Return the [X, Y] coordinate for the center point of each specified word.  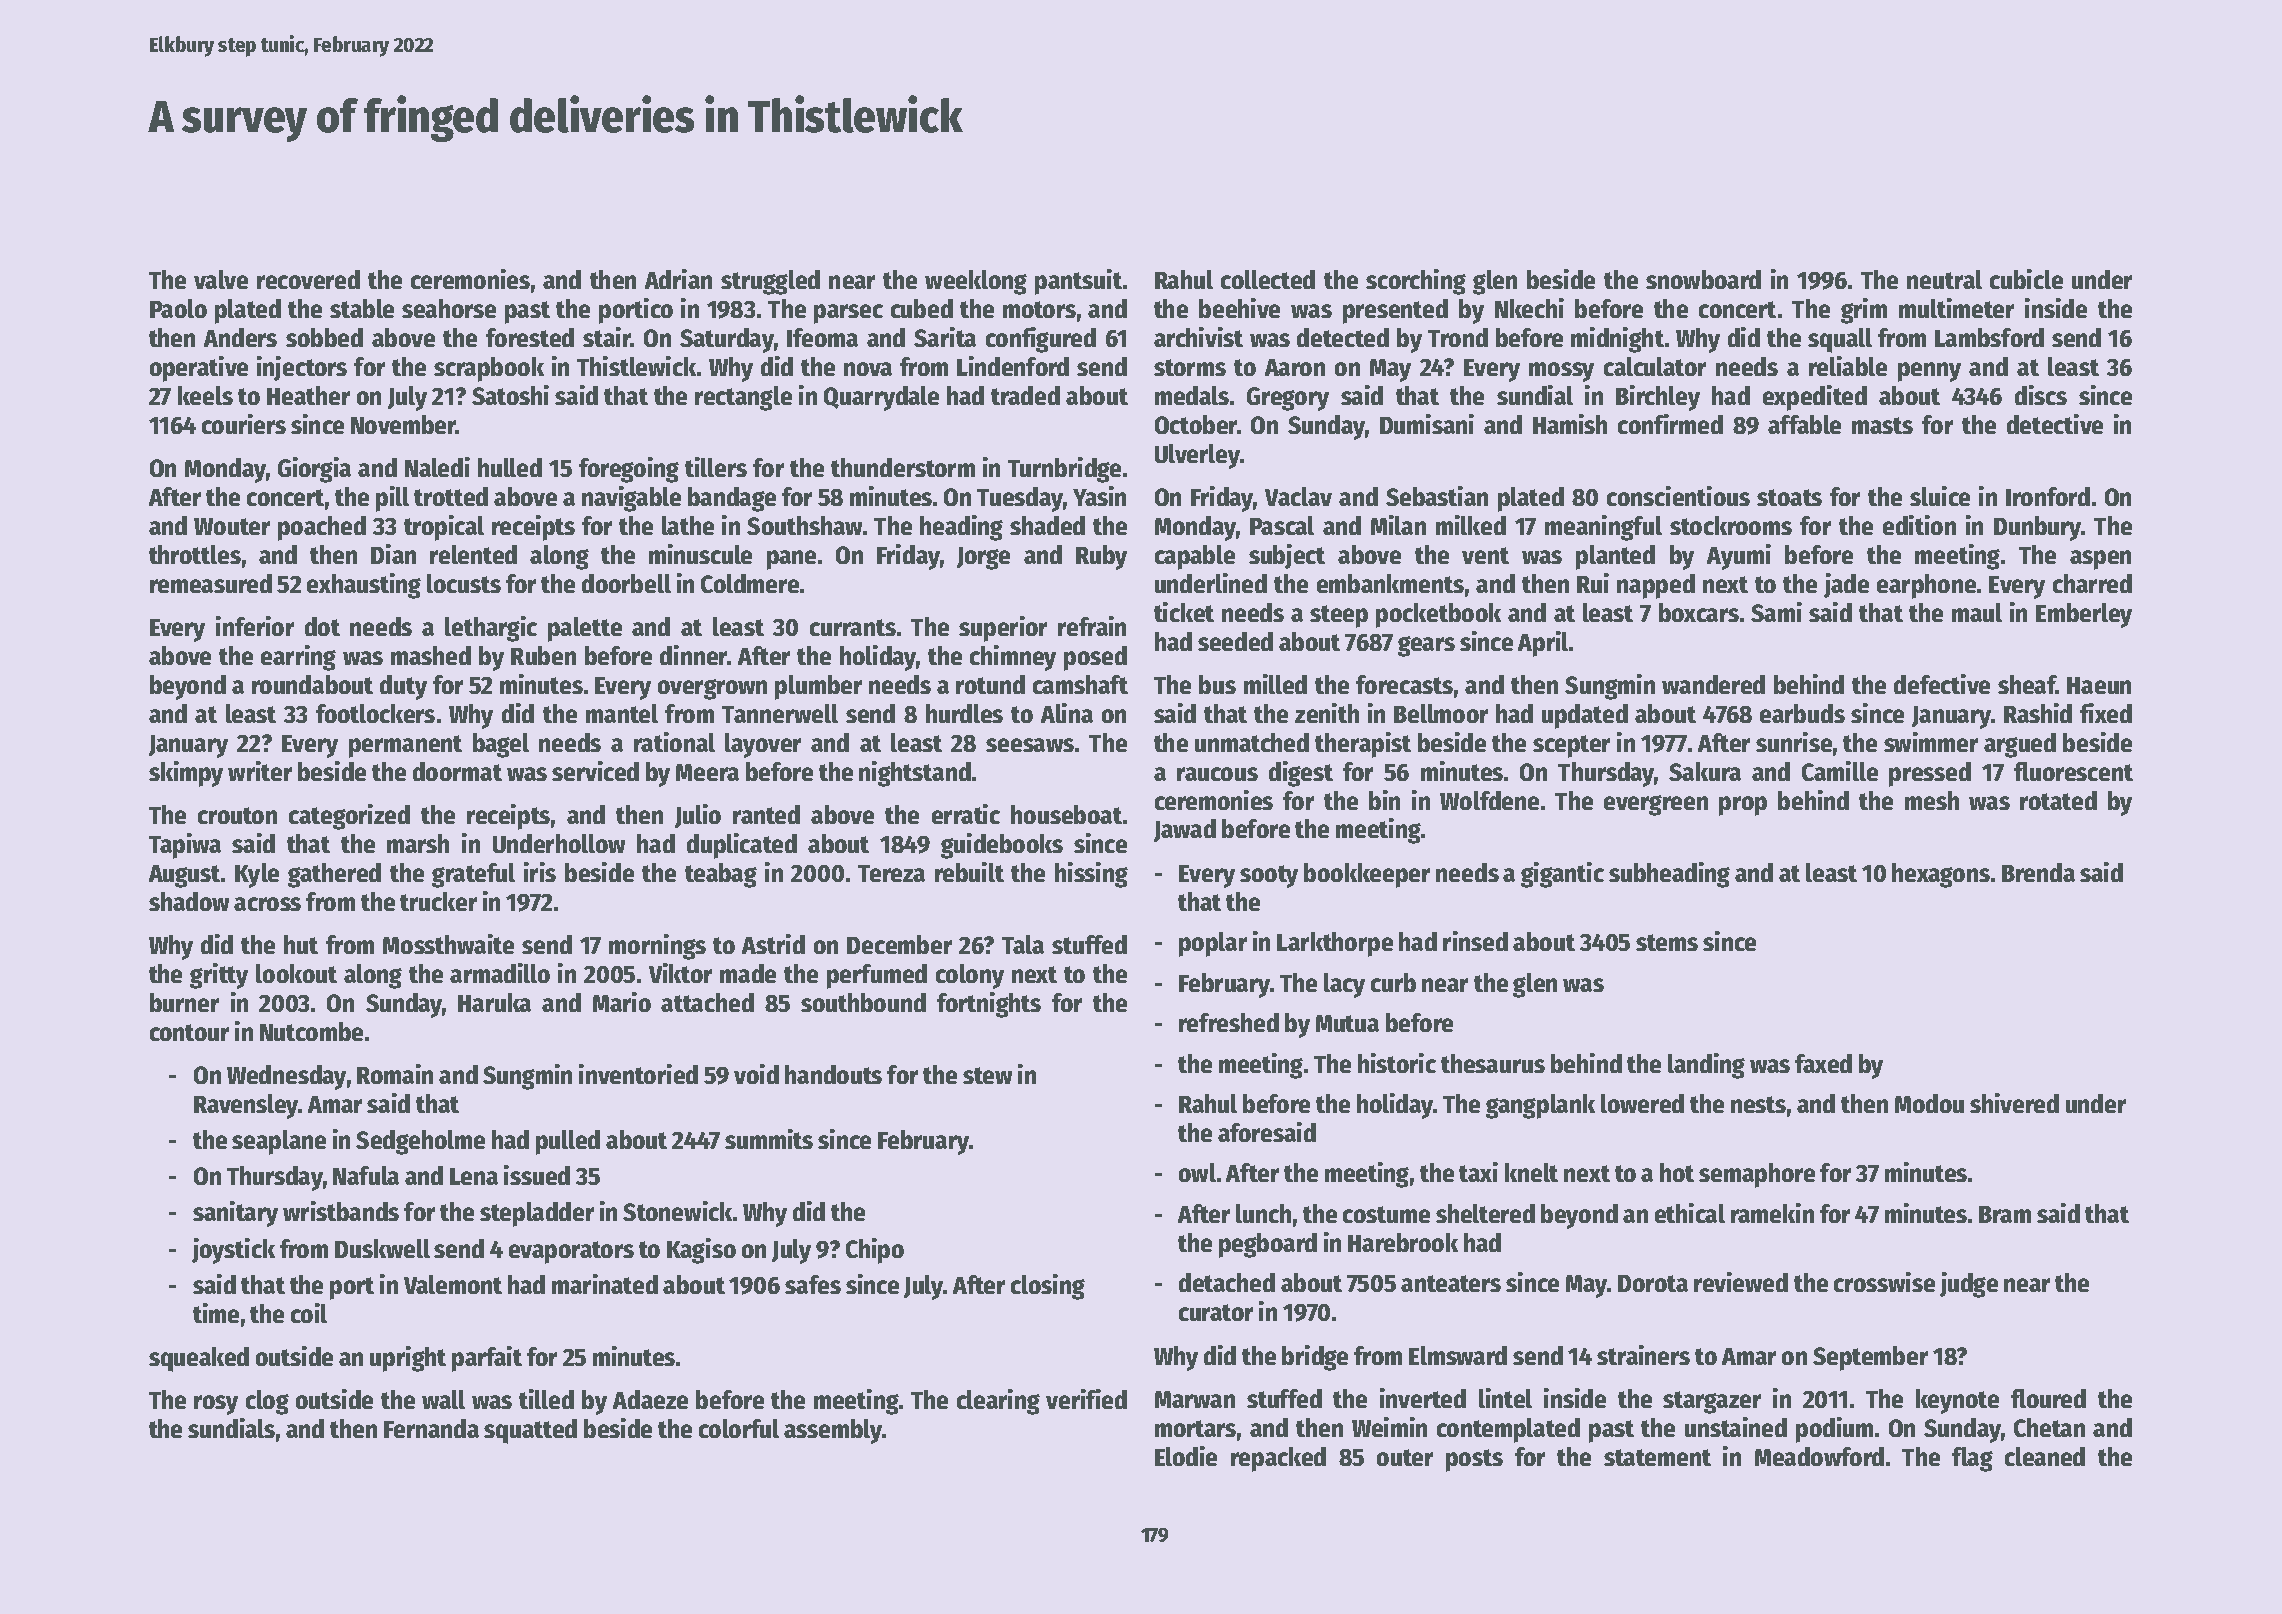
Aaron [1295, 367]
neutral [1944, 279]
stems [1667, 942]
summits [769, 1139]
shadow [189, 901]
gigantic [1562, 875]
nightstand [915, 774]
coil [309, 1313]
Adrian [678, 279]
